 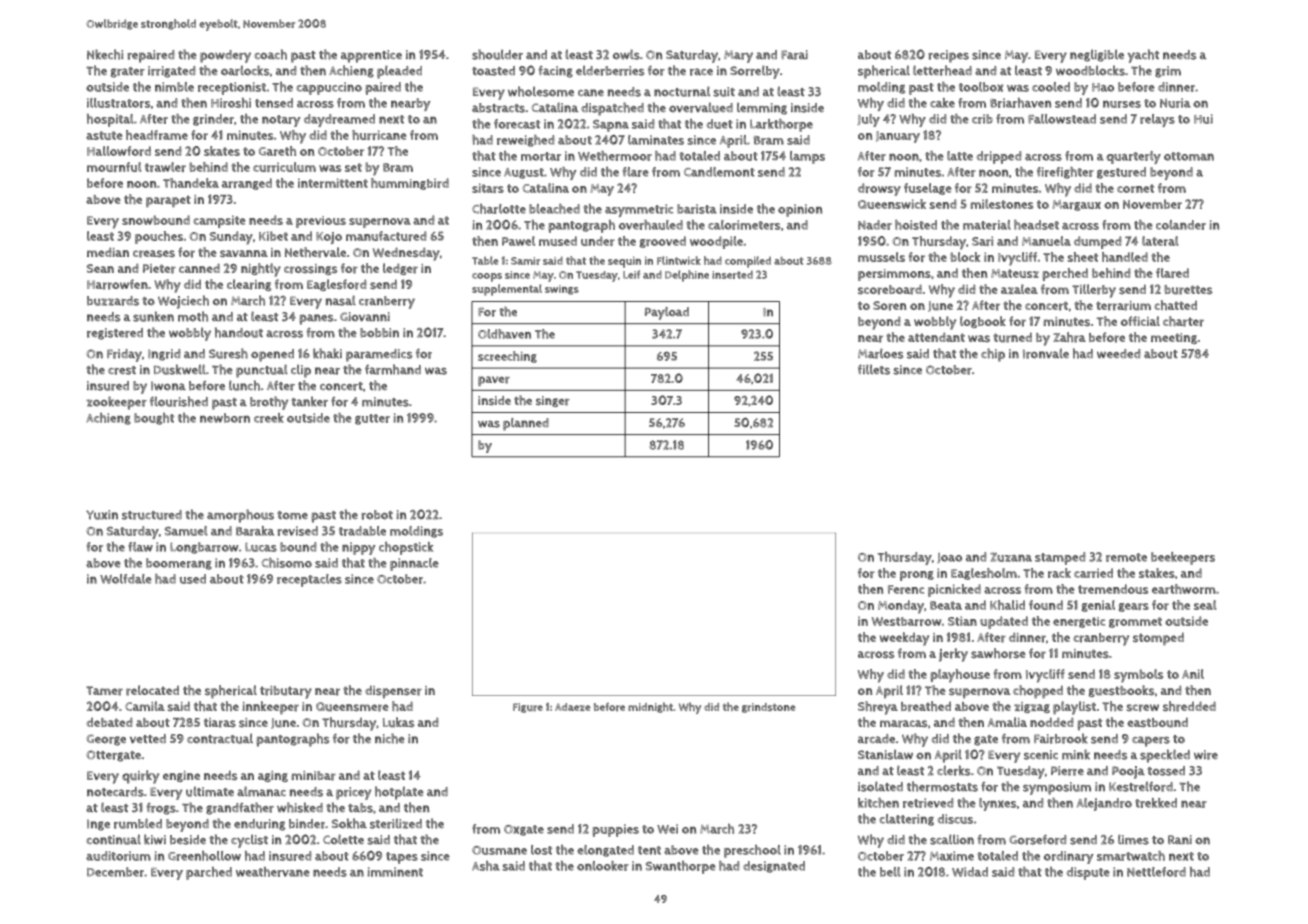 I want to click on chip, so click(x=993, y=355).
